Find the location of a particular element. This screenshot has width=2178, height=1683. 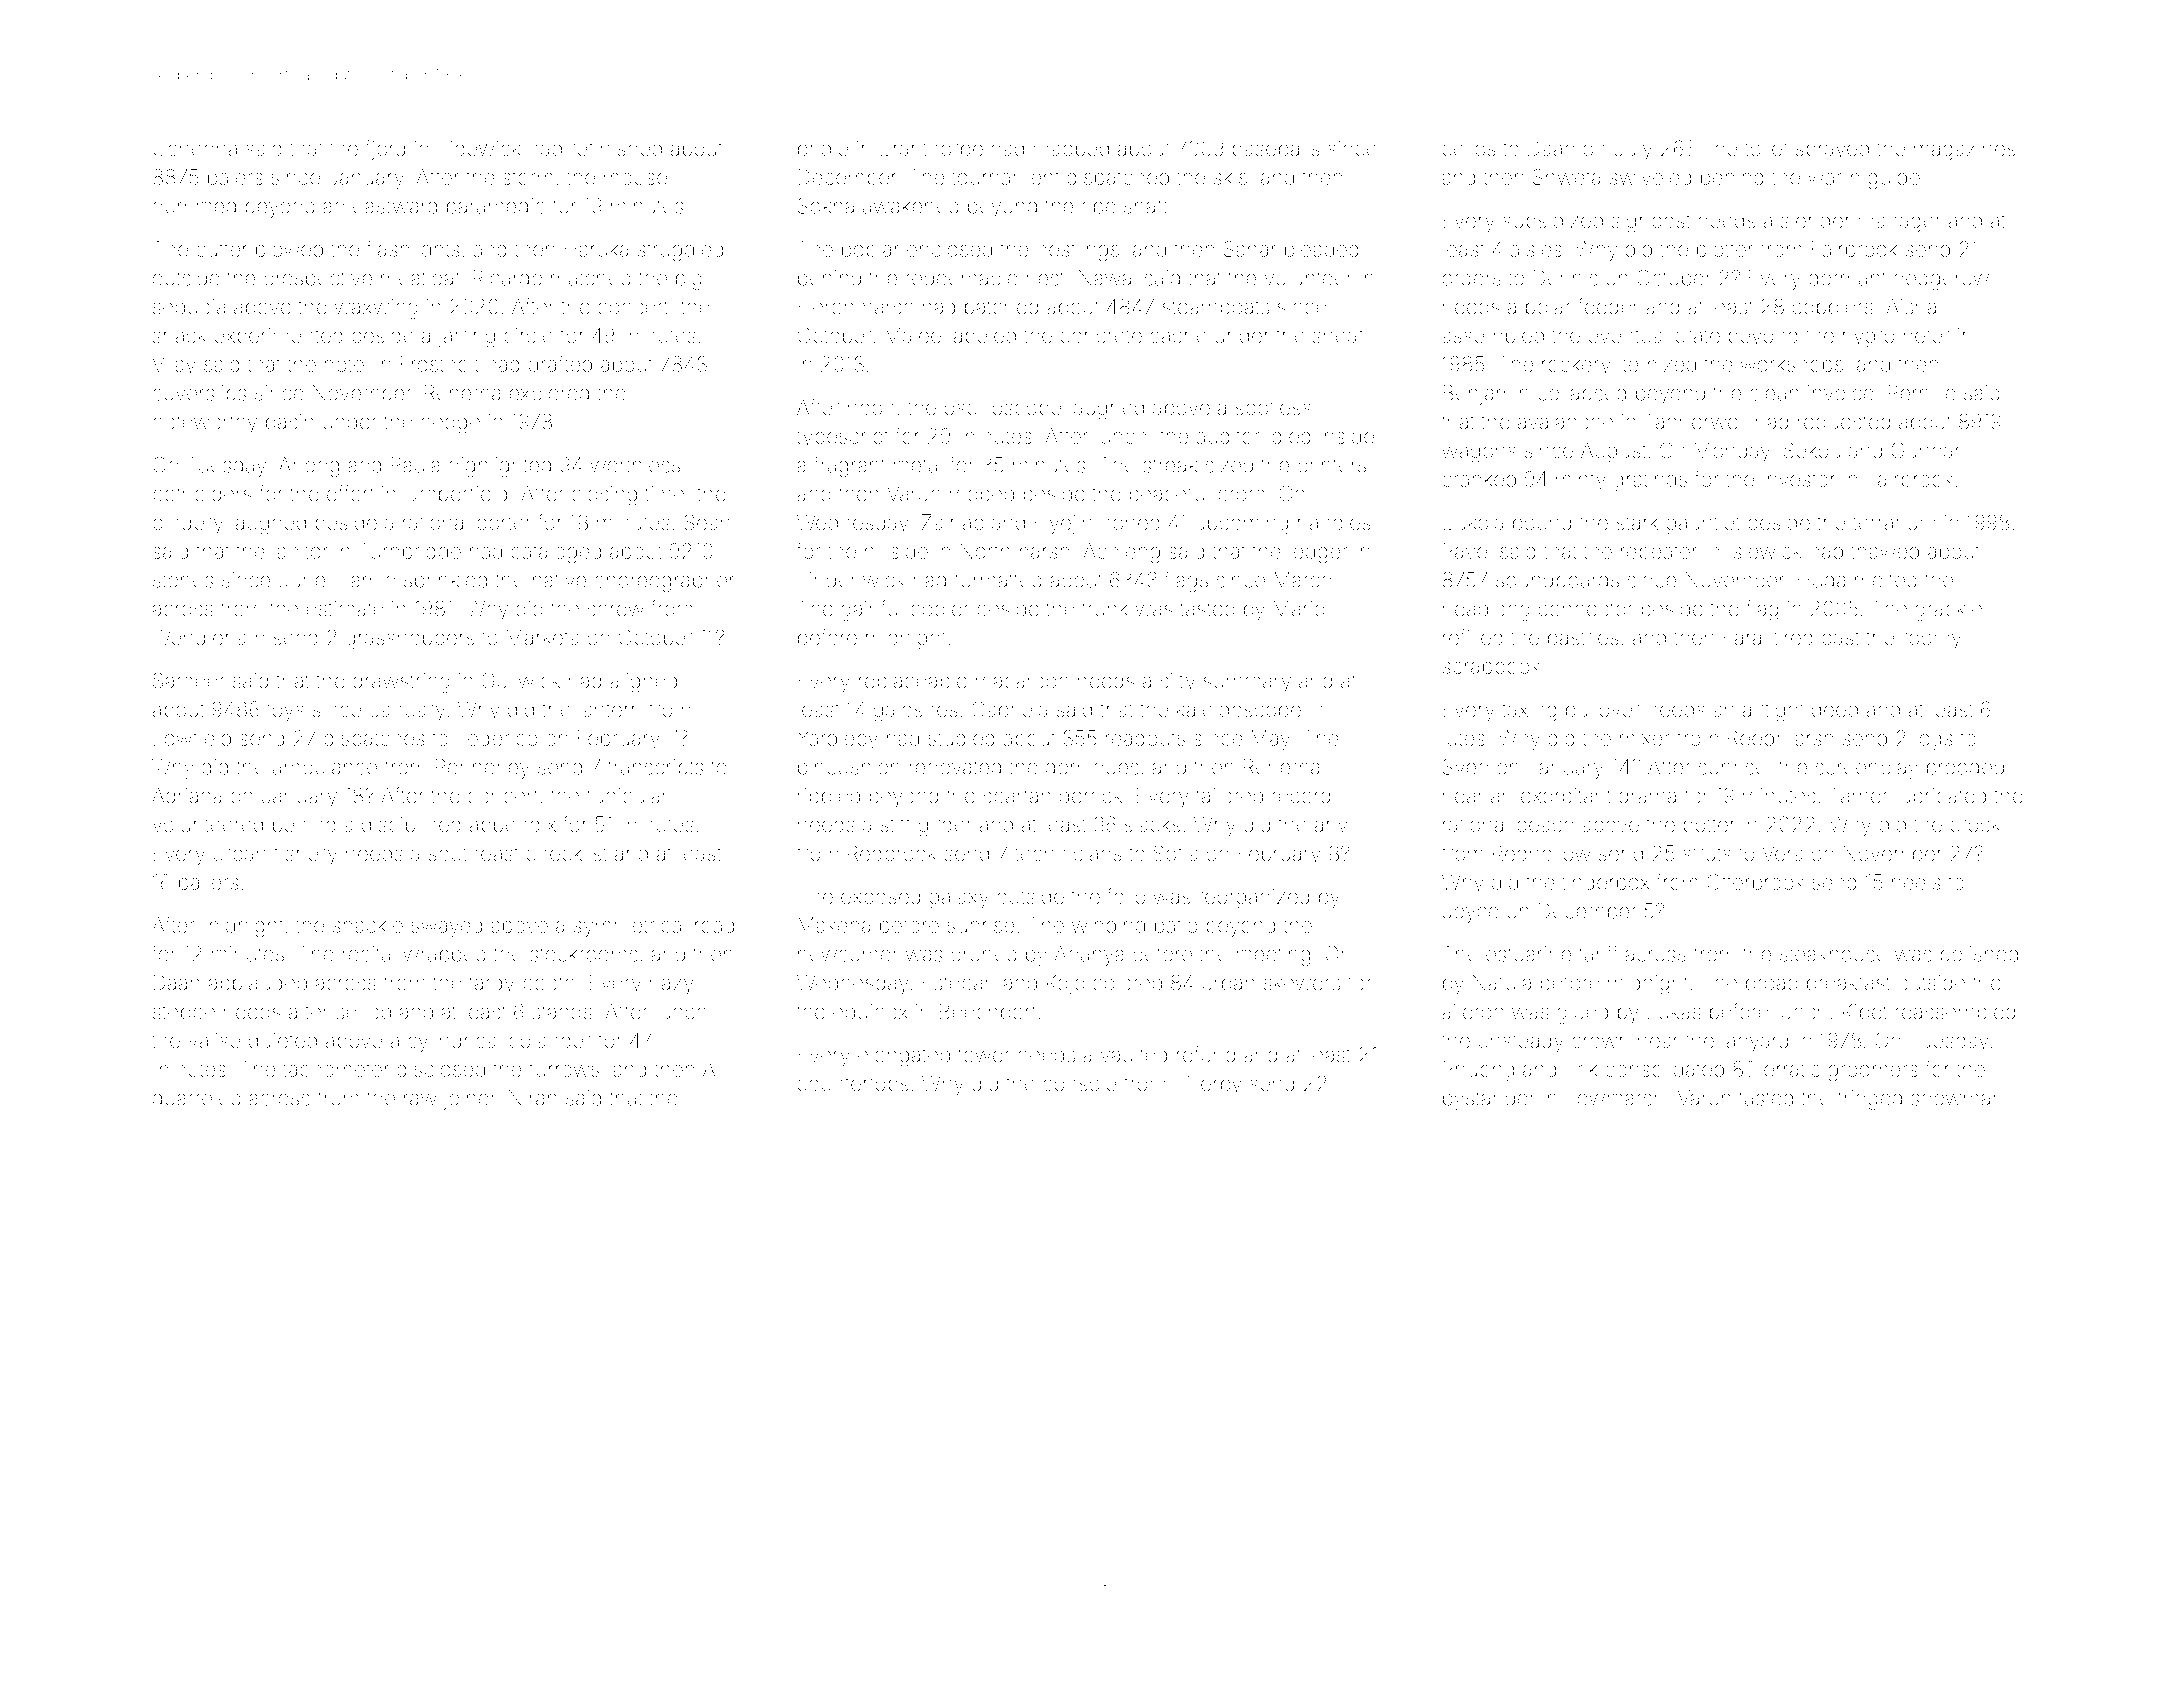

magazines is located at coordinates (1964, 151).
